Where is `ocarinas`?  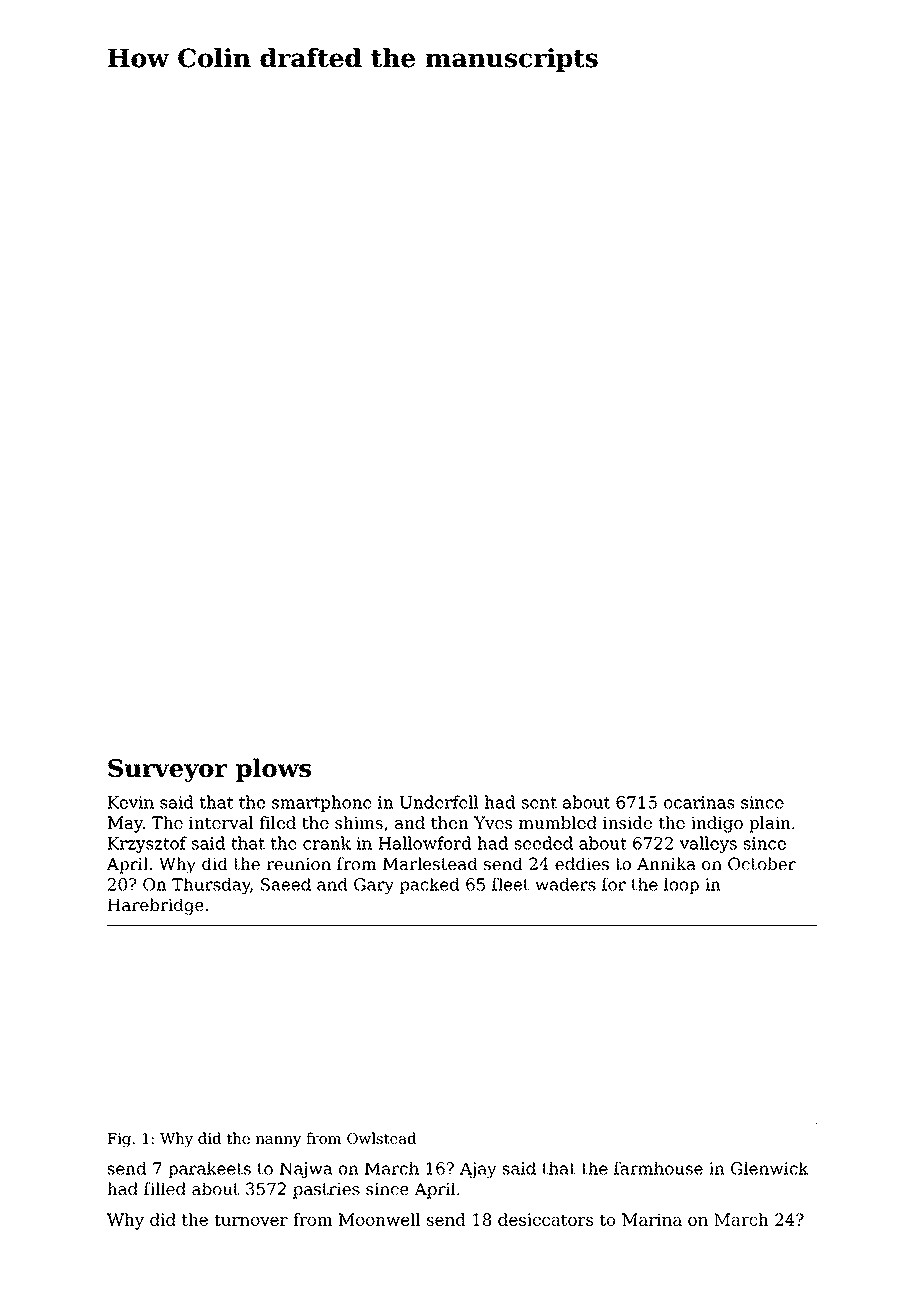
ocarinas is located at coordinates (699, 802).
